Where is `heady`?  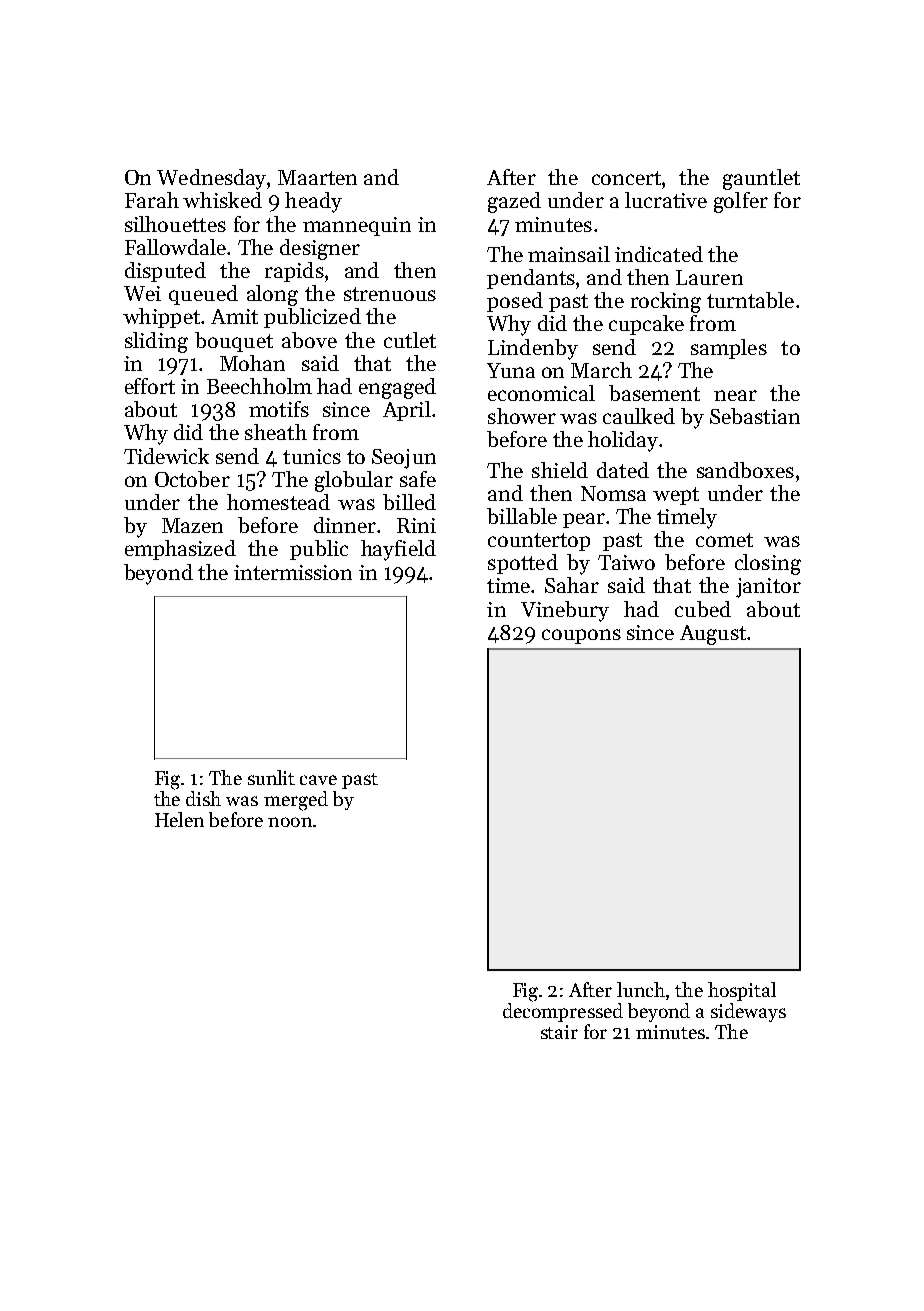
heady is located at coordinates (313, 202).
